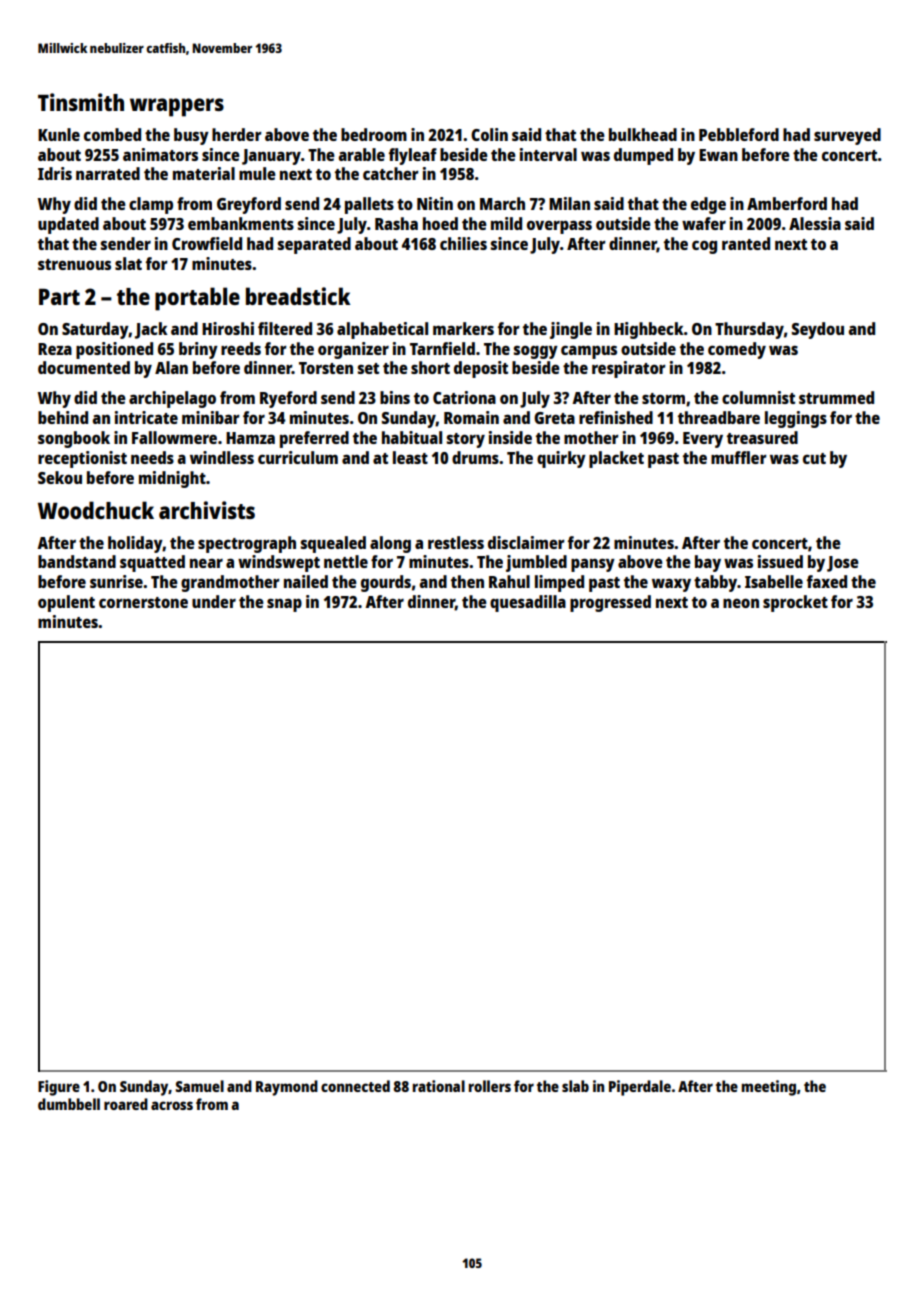  I want to click on wrappers, so click(177, 107).
